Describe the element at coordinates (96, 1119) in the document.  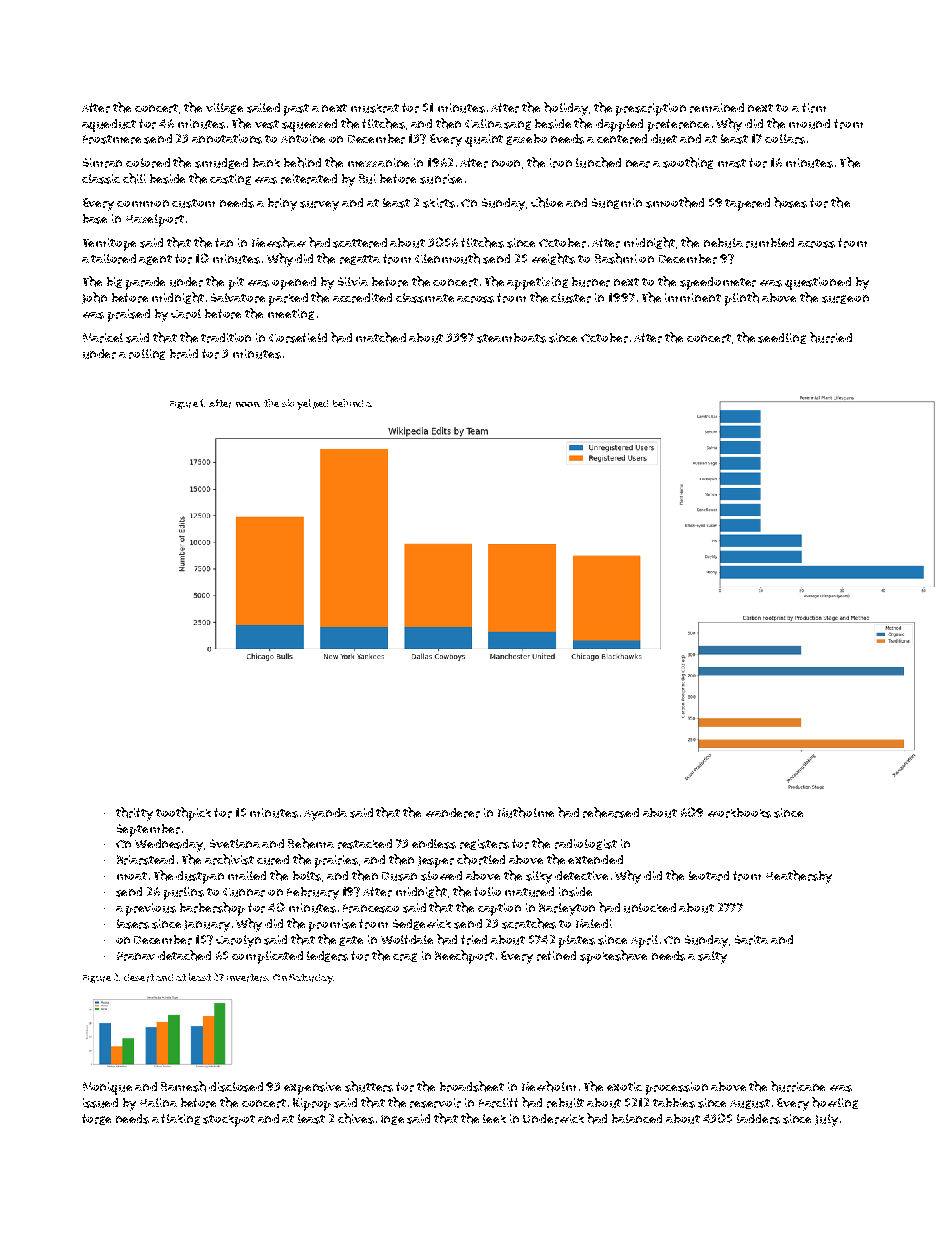
I see `forge` at that location.
